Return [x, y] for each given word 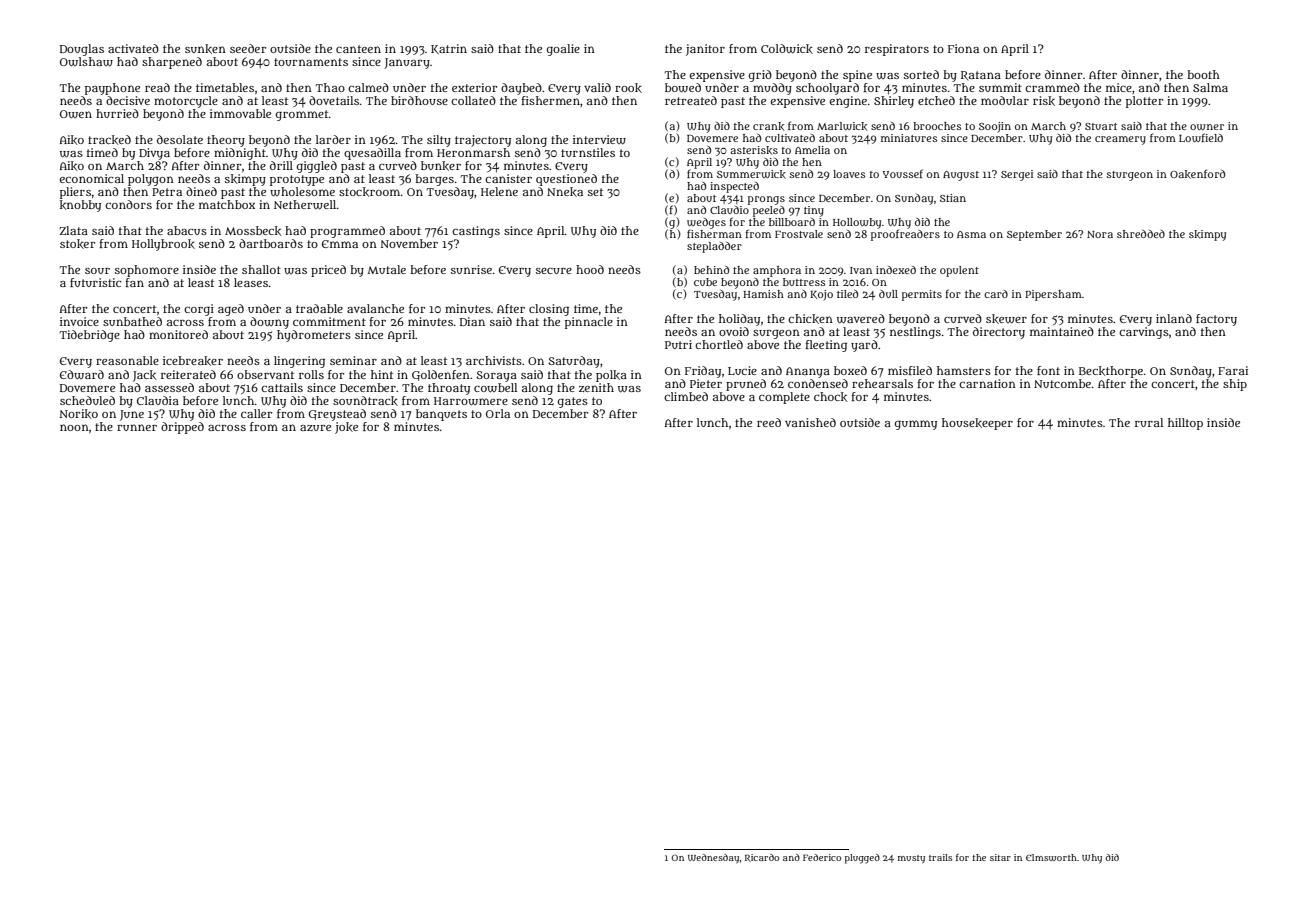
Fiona [963, 48]
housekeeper [977, 424]
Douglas [82, 50]
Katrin [449, 49]
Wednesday [713, 859]
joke [346, 428]
